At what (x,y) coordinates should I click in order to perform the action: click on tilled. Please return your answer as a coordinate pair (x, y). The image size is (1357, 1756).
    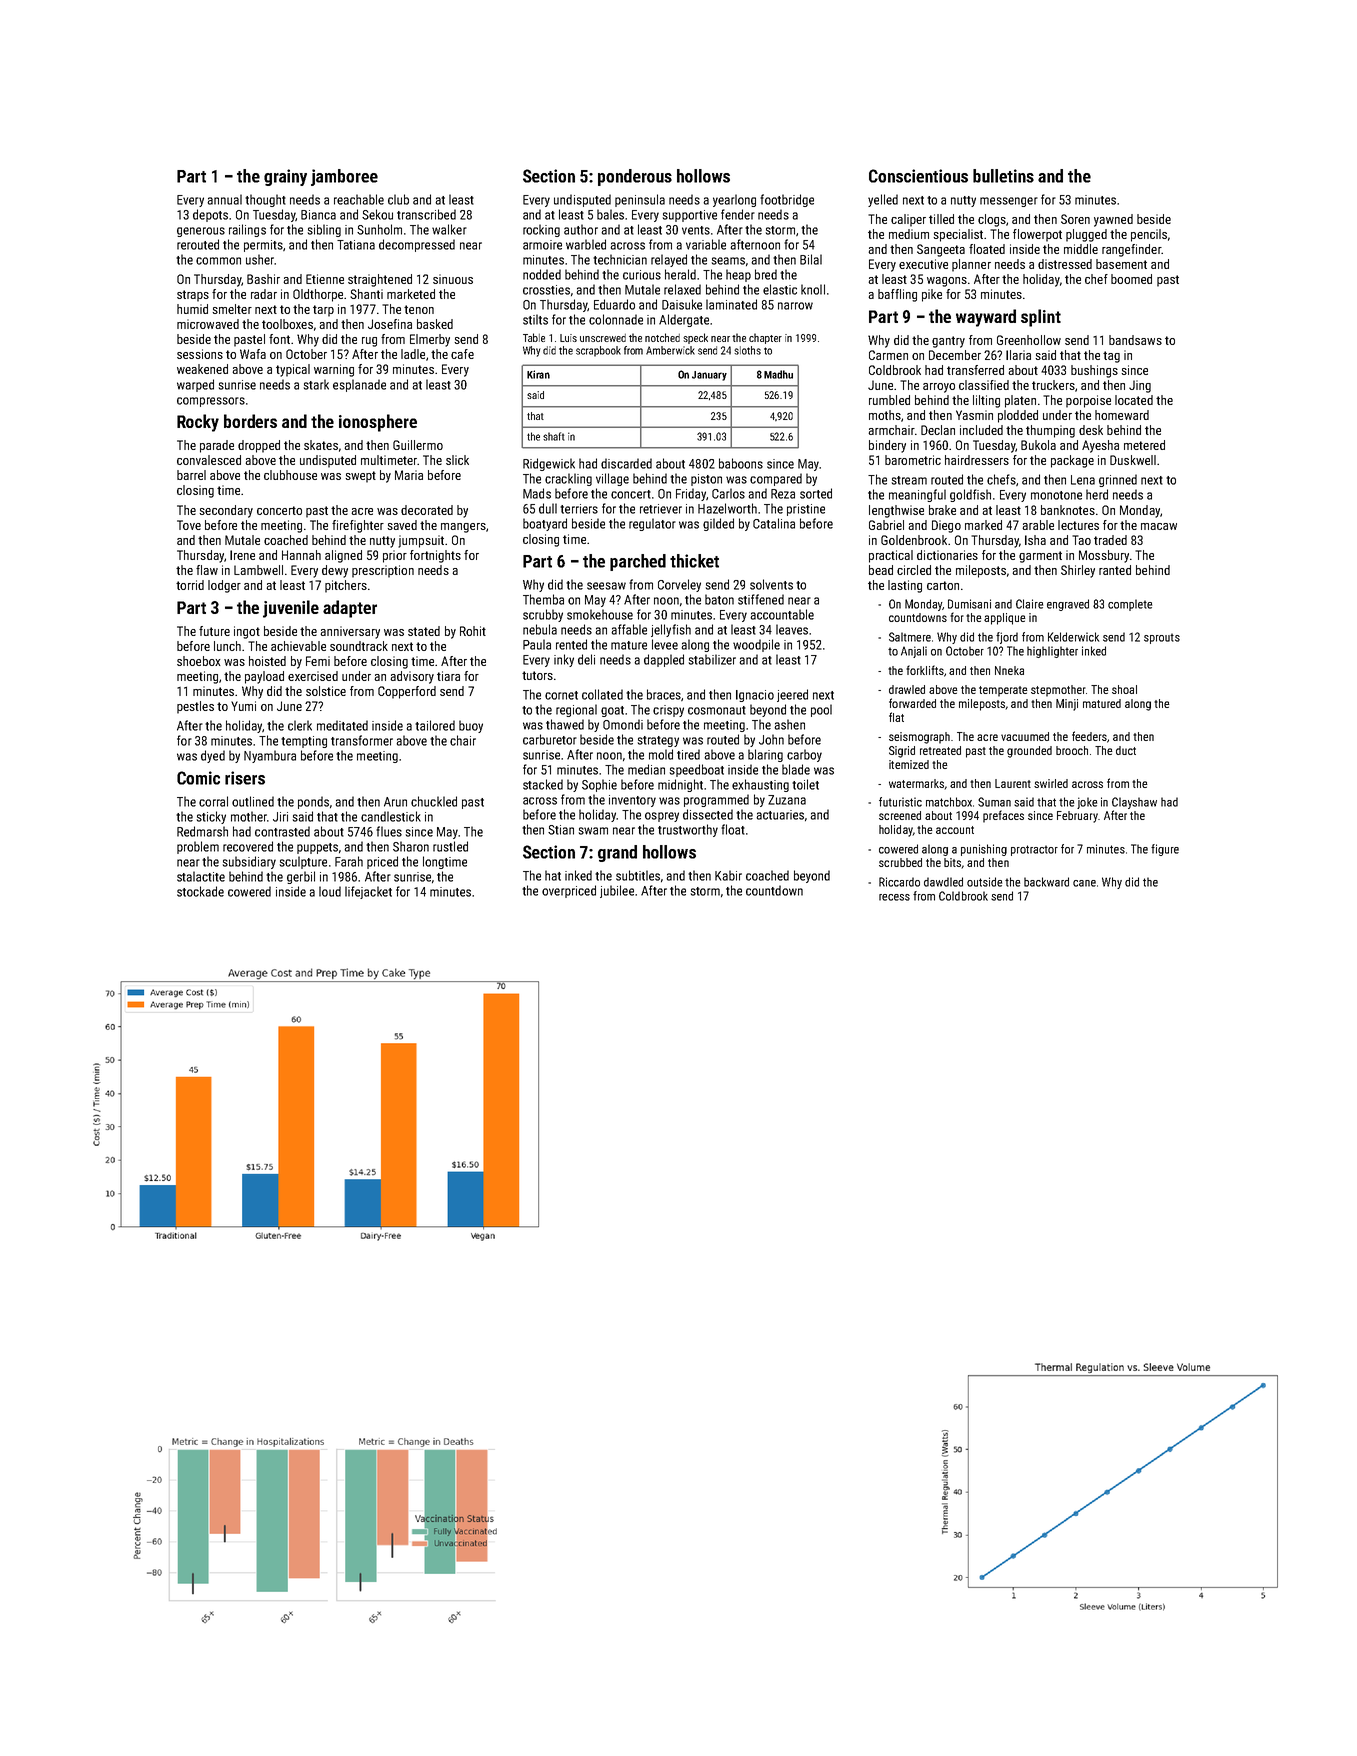
    Looking at the image, I should click on (941, 219).
